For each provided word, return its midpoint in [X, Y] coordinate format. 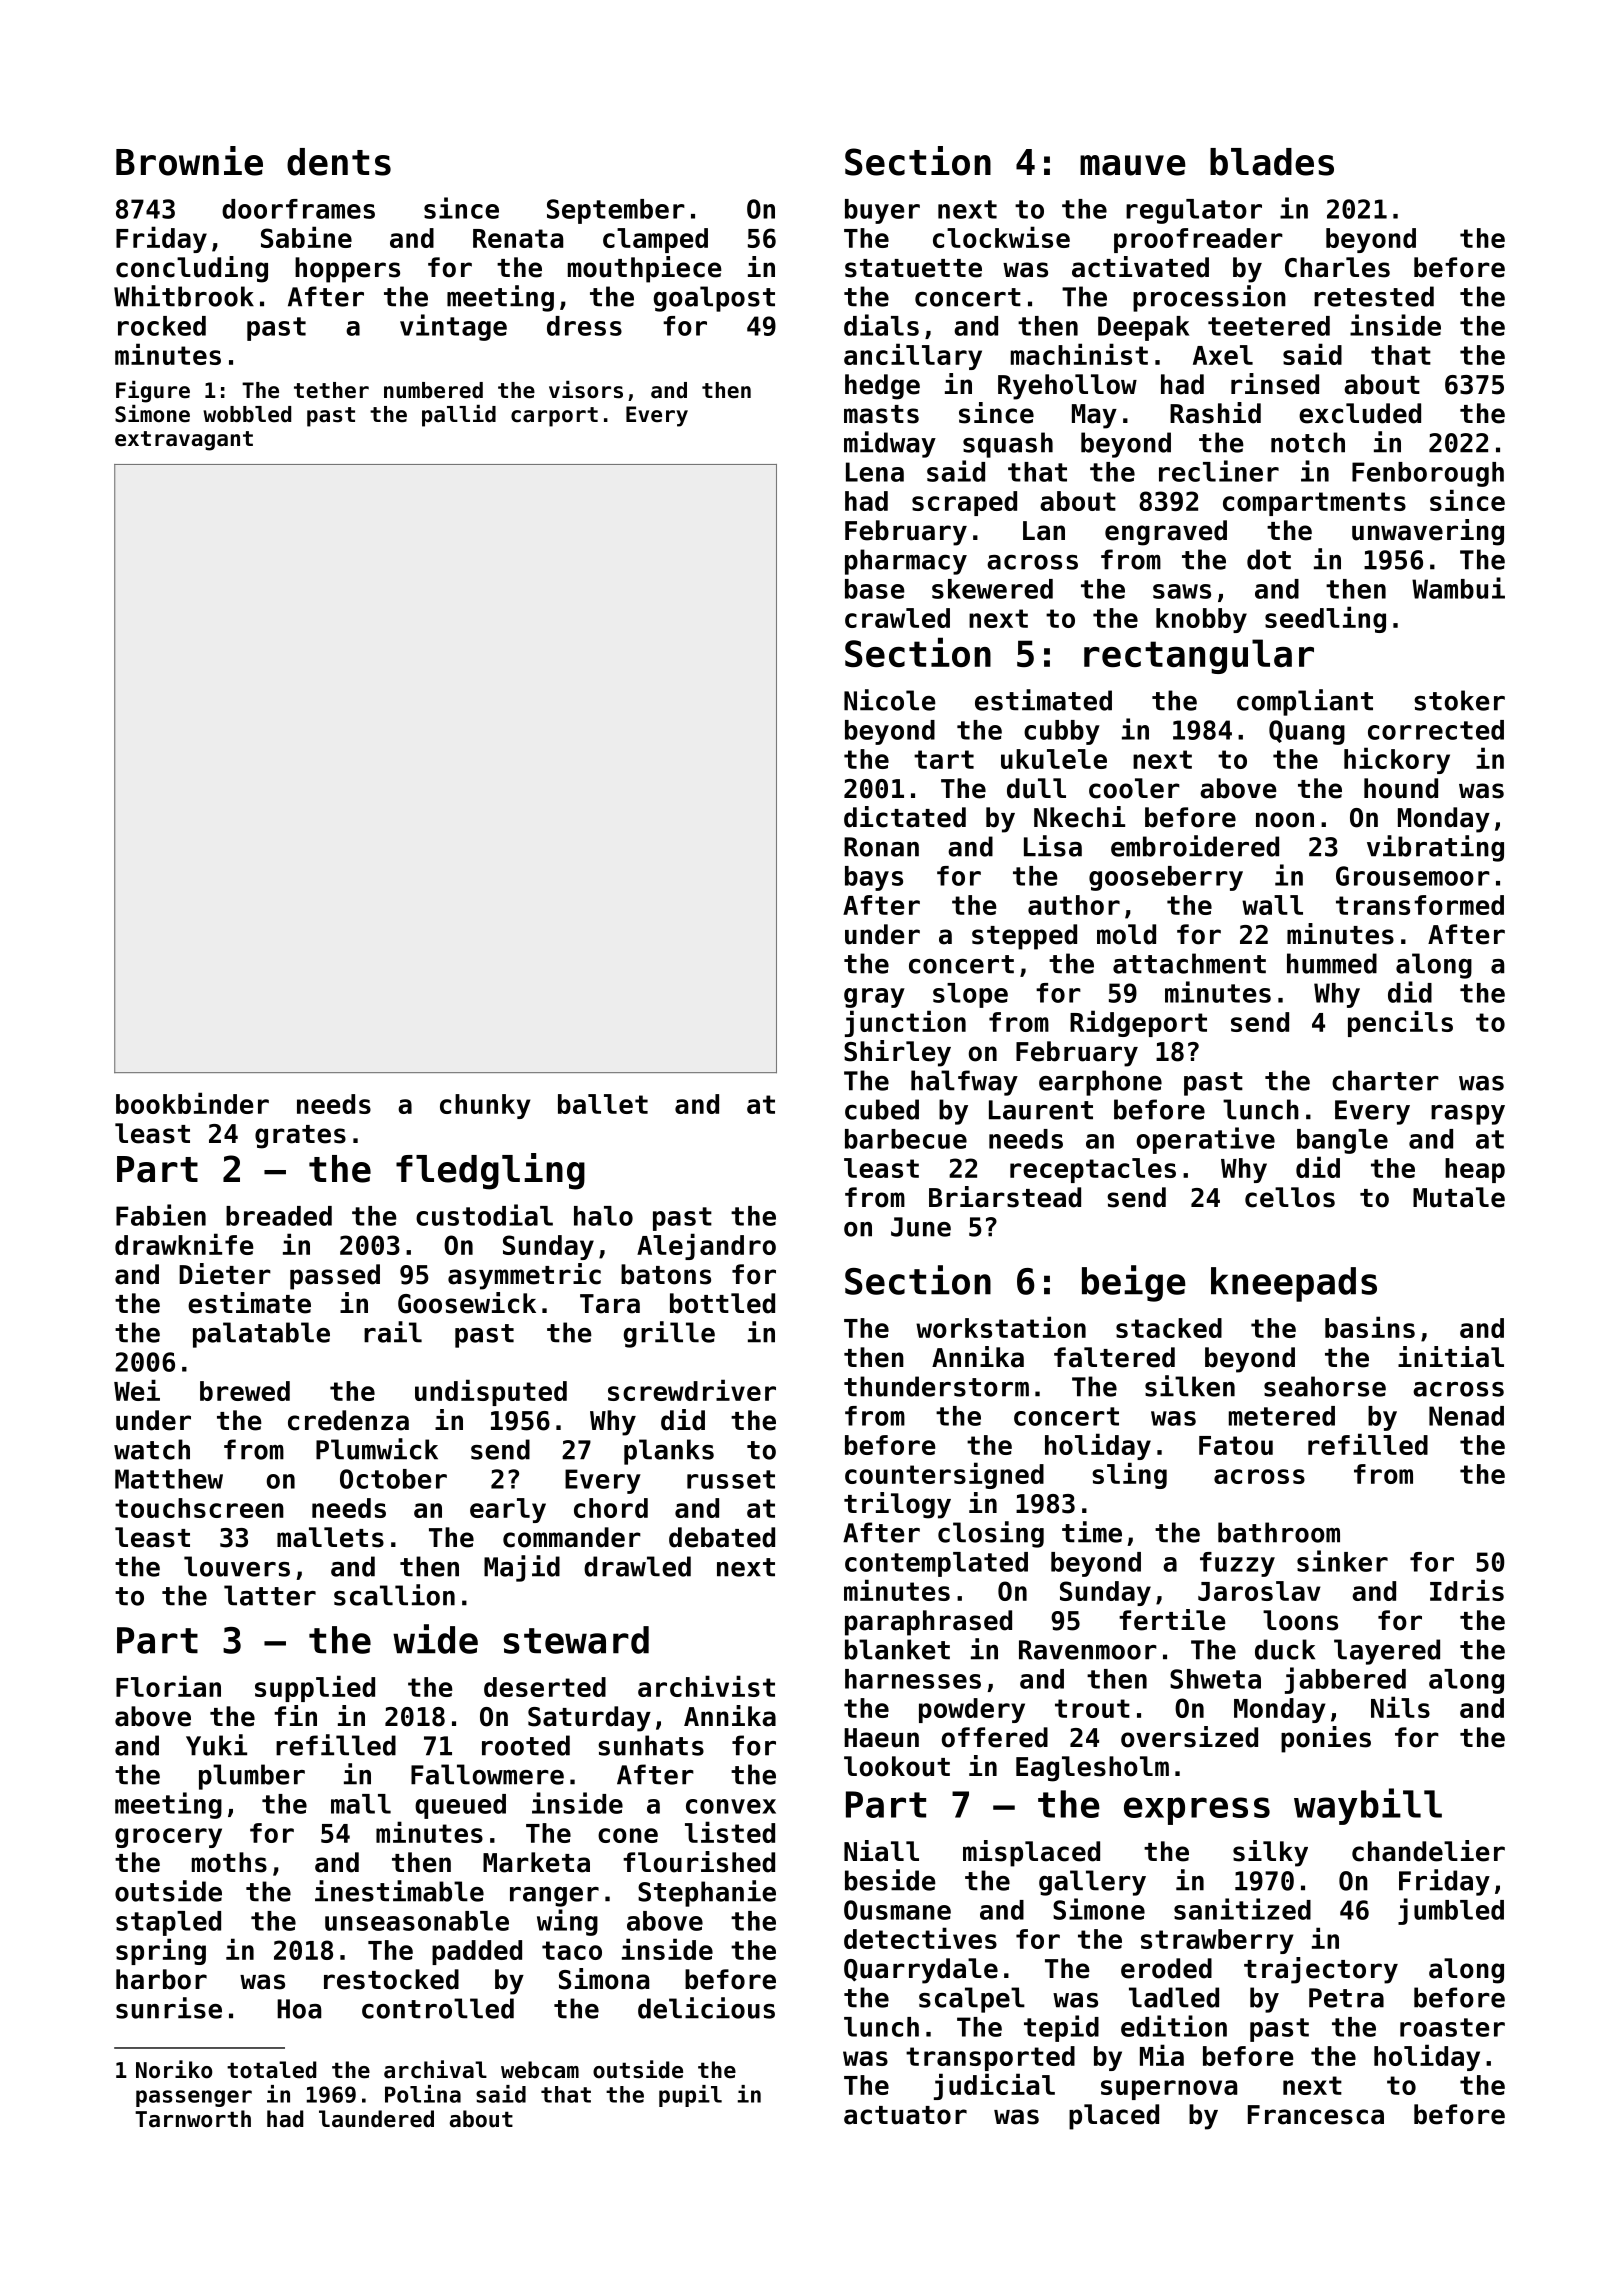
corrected [1436, 730]
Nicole [890, 700]
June [921, 1227]
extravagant [184, 441]
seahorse [1325, 1386]
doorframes [298, 209]
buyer [882, 211]
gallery [1092, 1883]
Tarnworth [193, 2119]
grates [300, 1137]
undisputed [491, 1392]
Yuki [216, 1745]
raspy [1468, 1115]
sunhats [651, 1745]
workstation [1001, 1327]
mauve [1133, 165]
